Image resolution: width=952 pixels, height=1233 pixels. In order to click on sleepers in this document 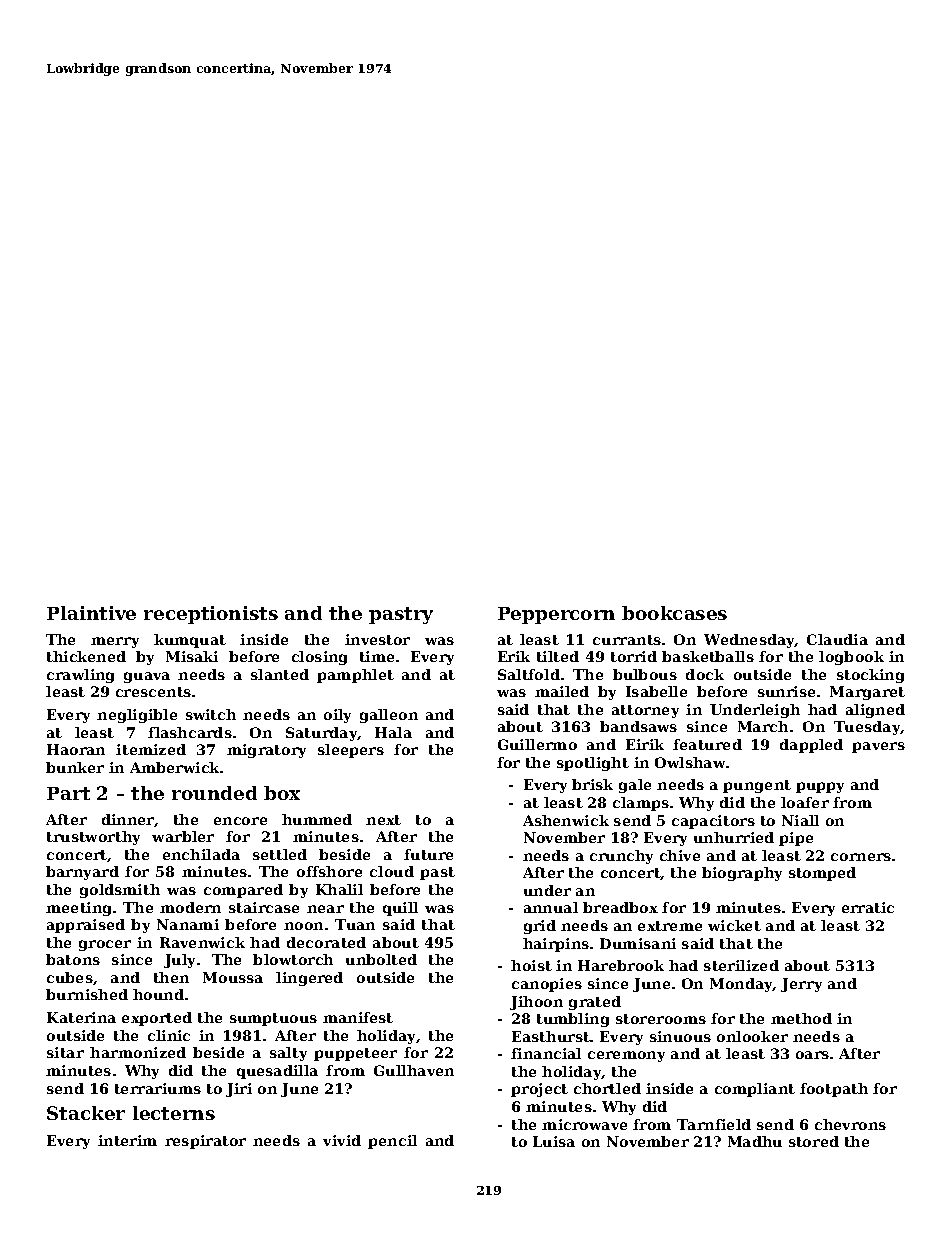, I will do `click(351, 751)`.
